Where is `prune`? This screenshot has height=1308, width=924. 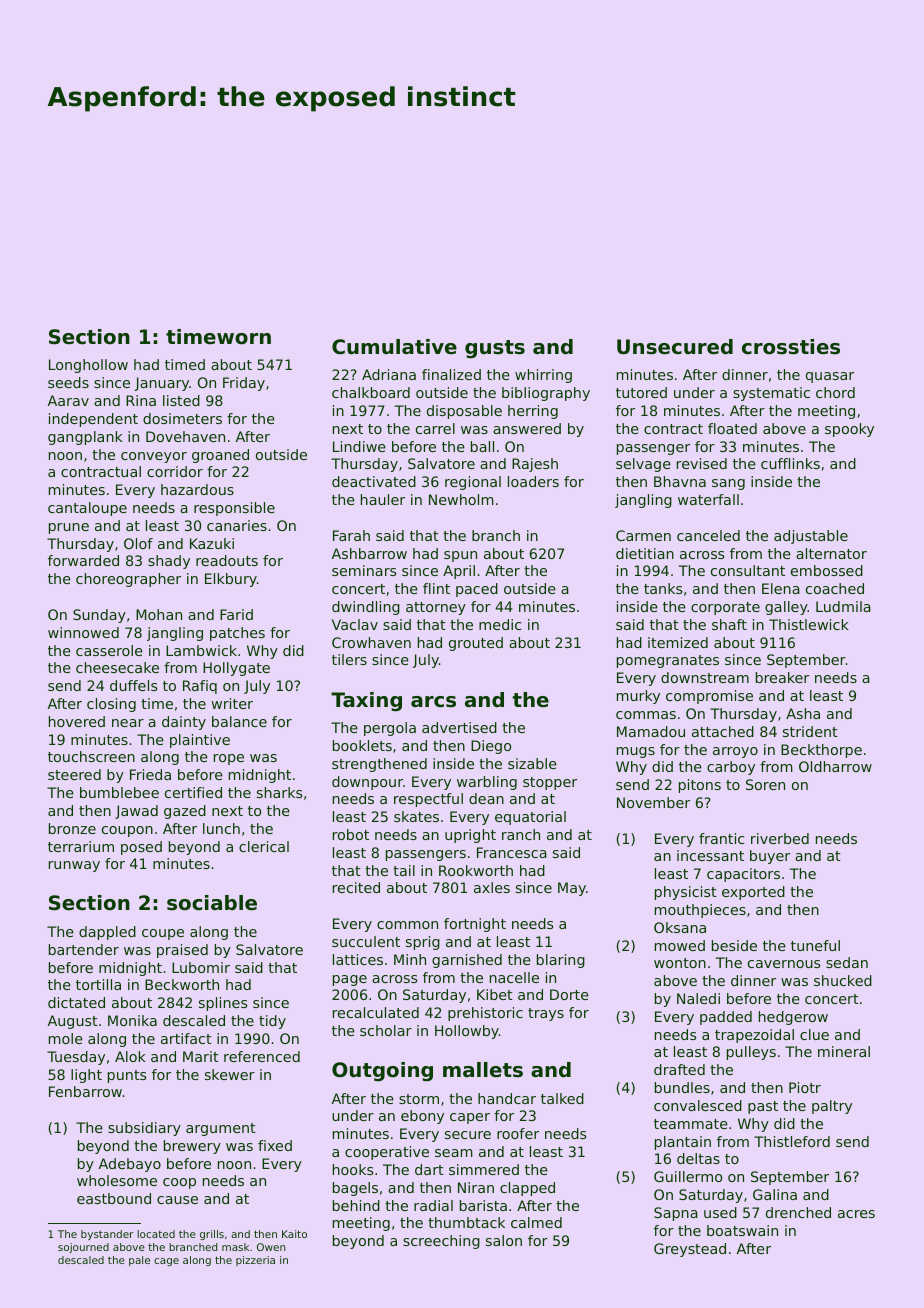
prune is located at coordinates (69, 528).
